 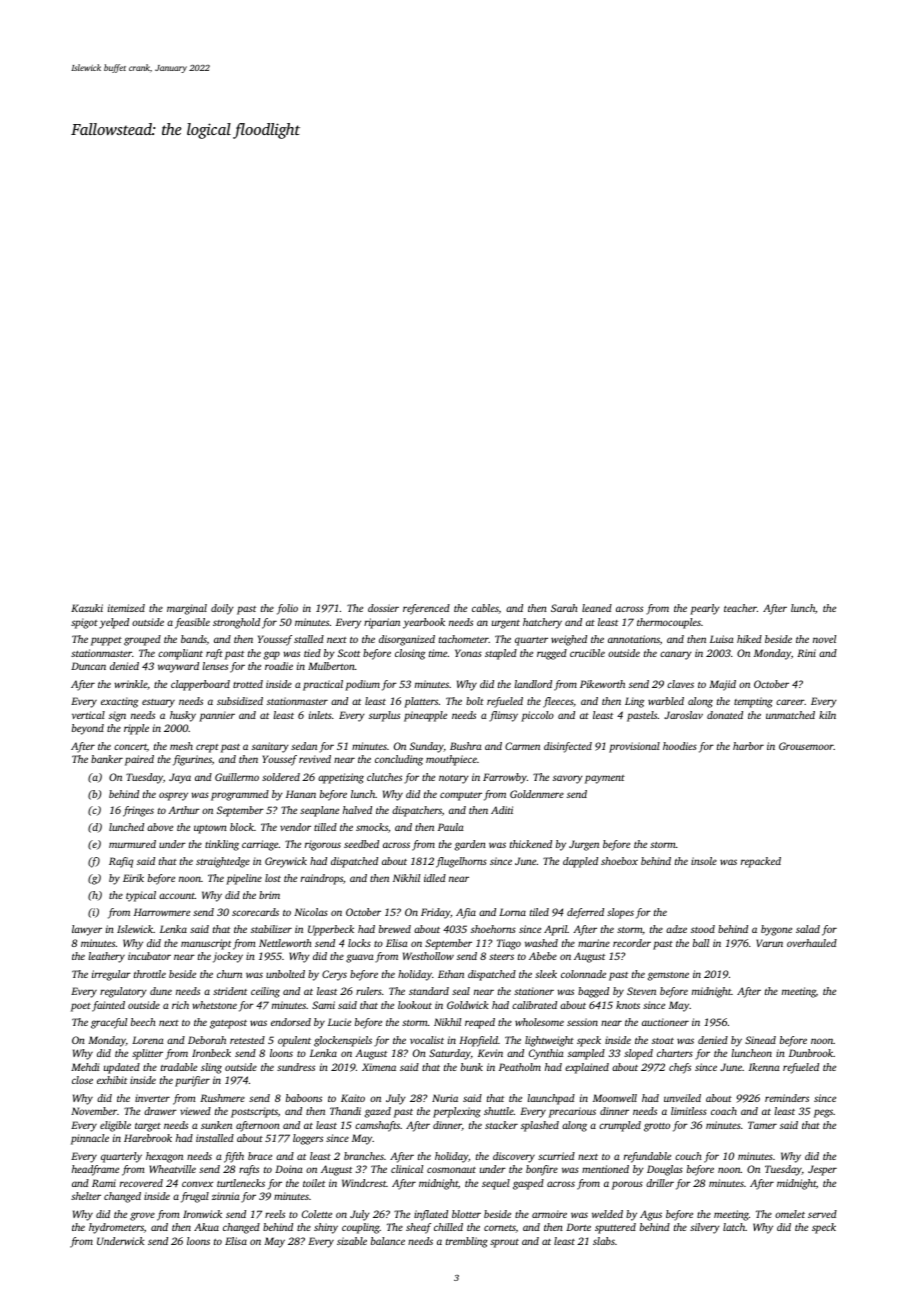 I want to click on hydrometers, so click(x=116, y=1228).
